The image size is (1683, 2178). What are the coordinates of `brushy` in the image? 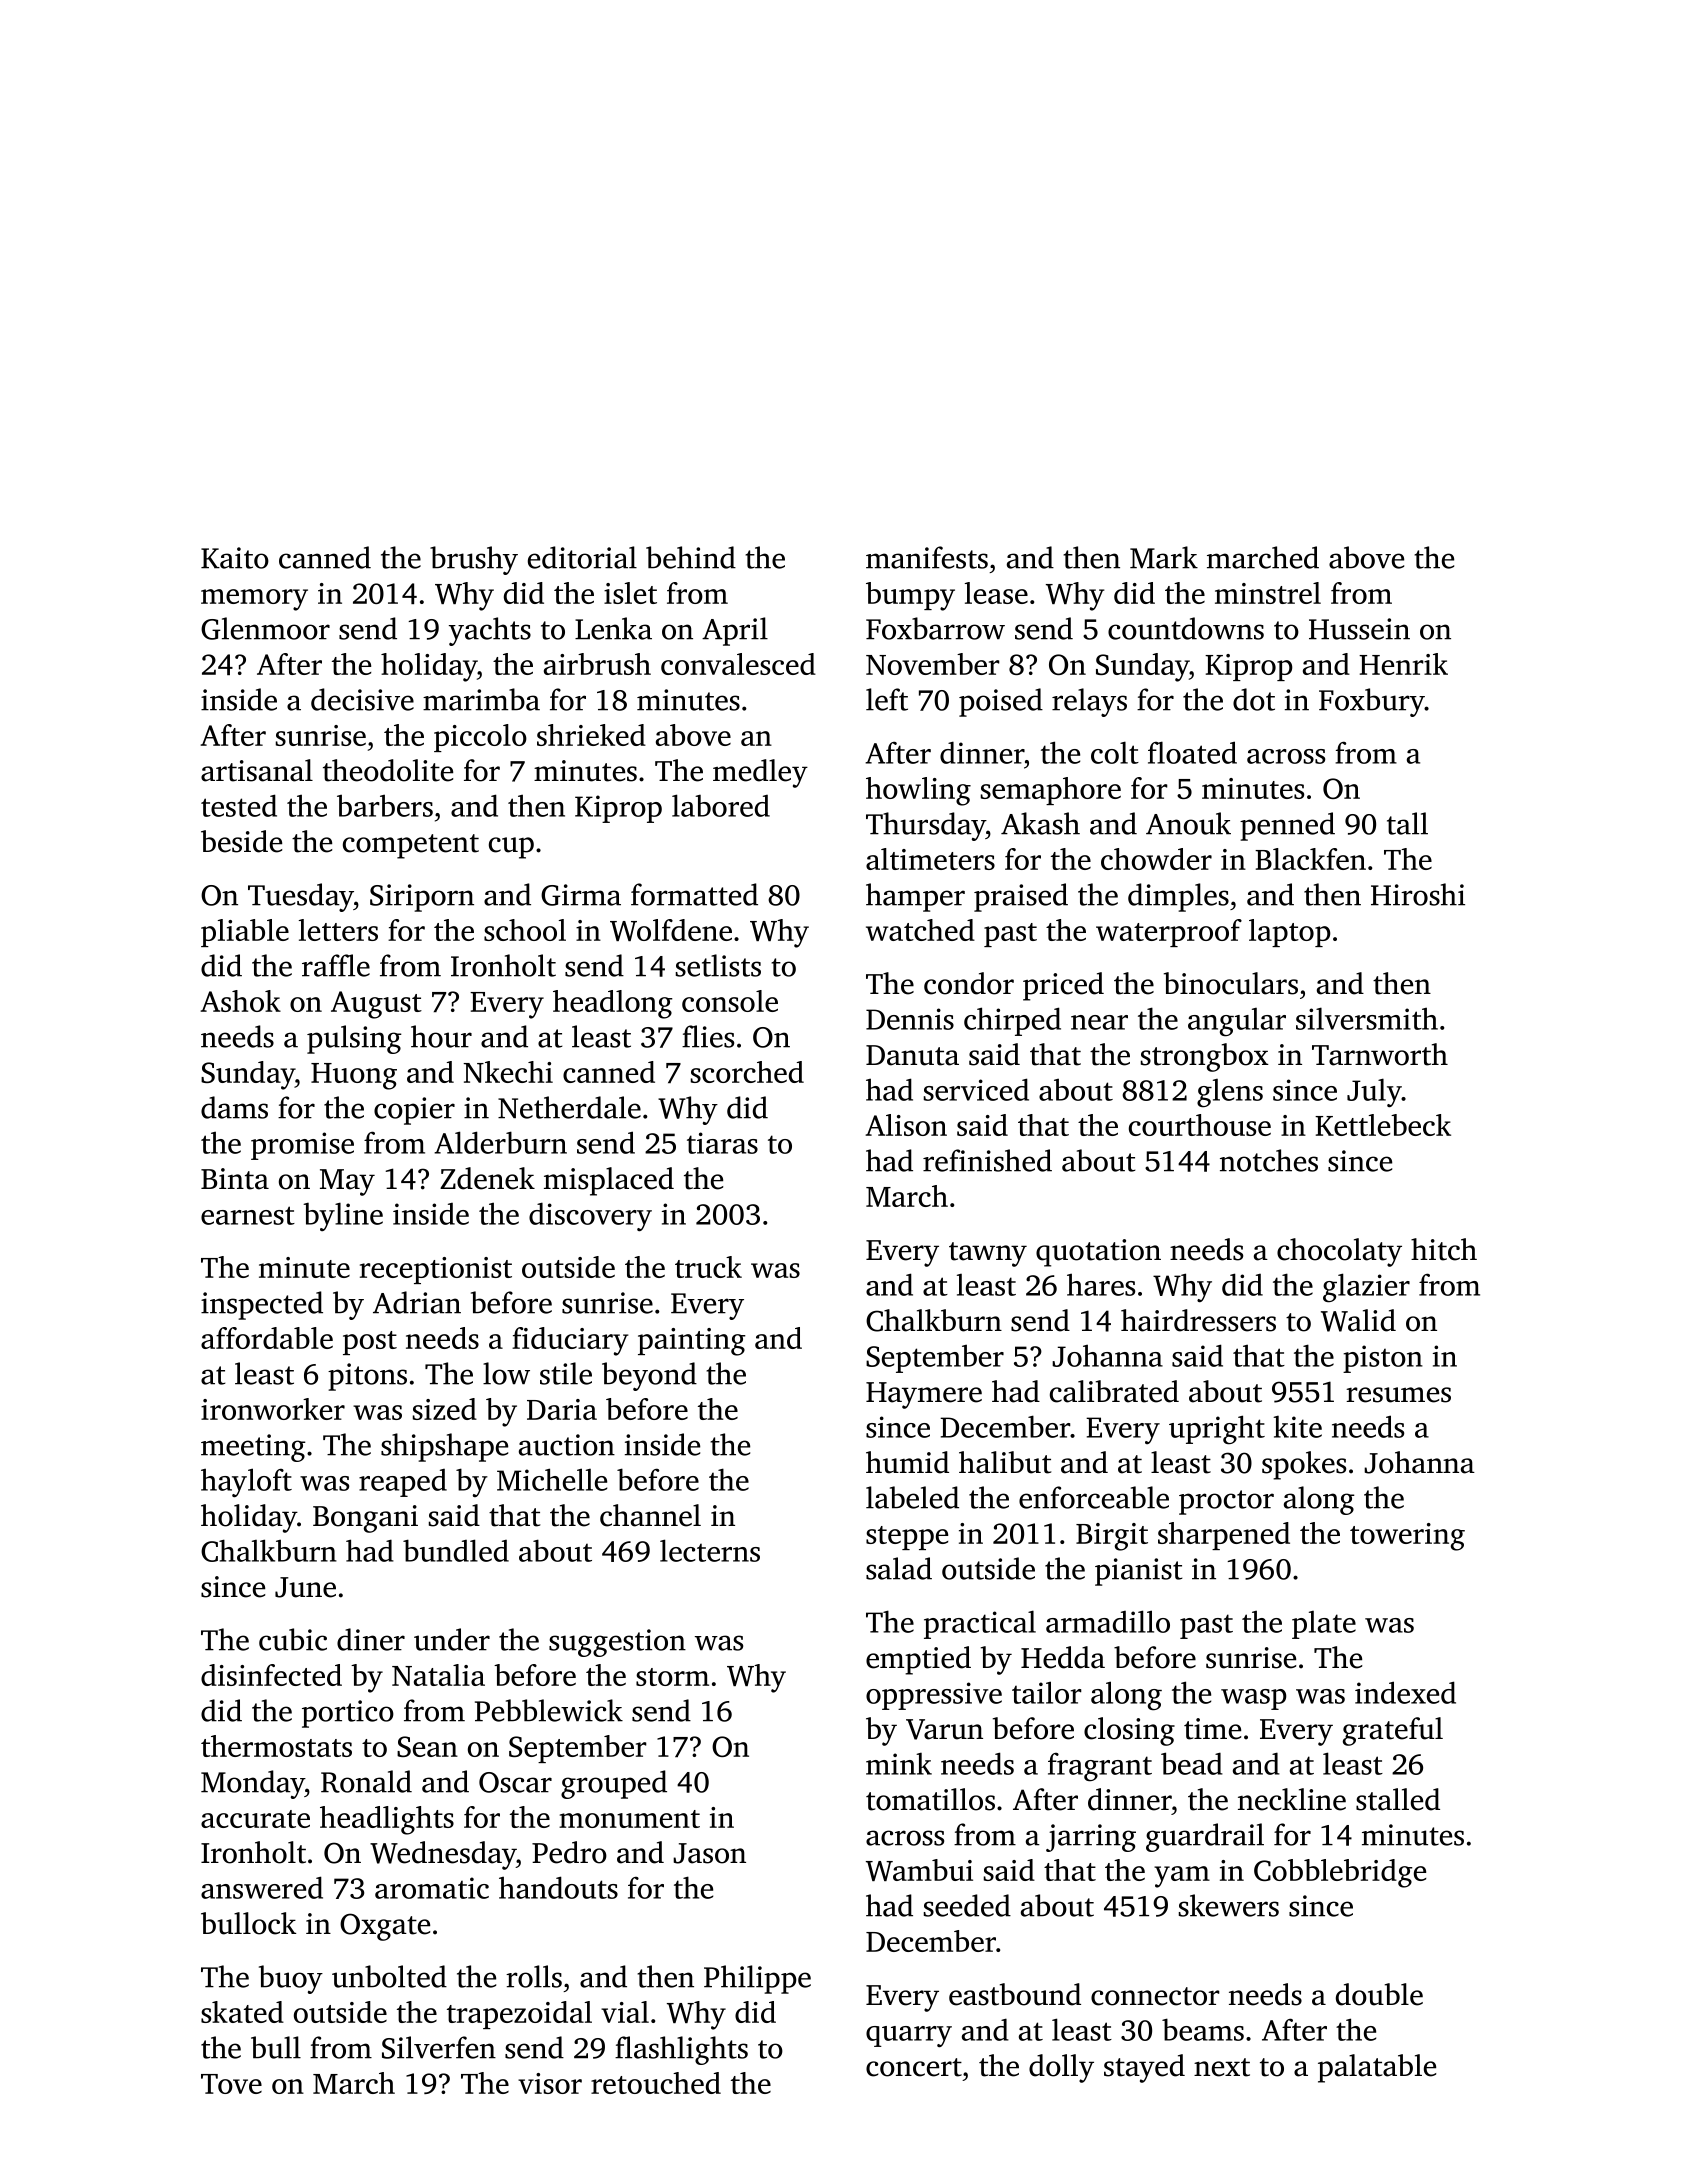 It's located at (474, 560).
